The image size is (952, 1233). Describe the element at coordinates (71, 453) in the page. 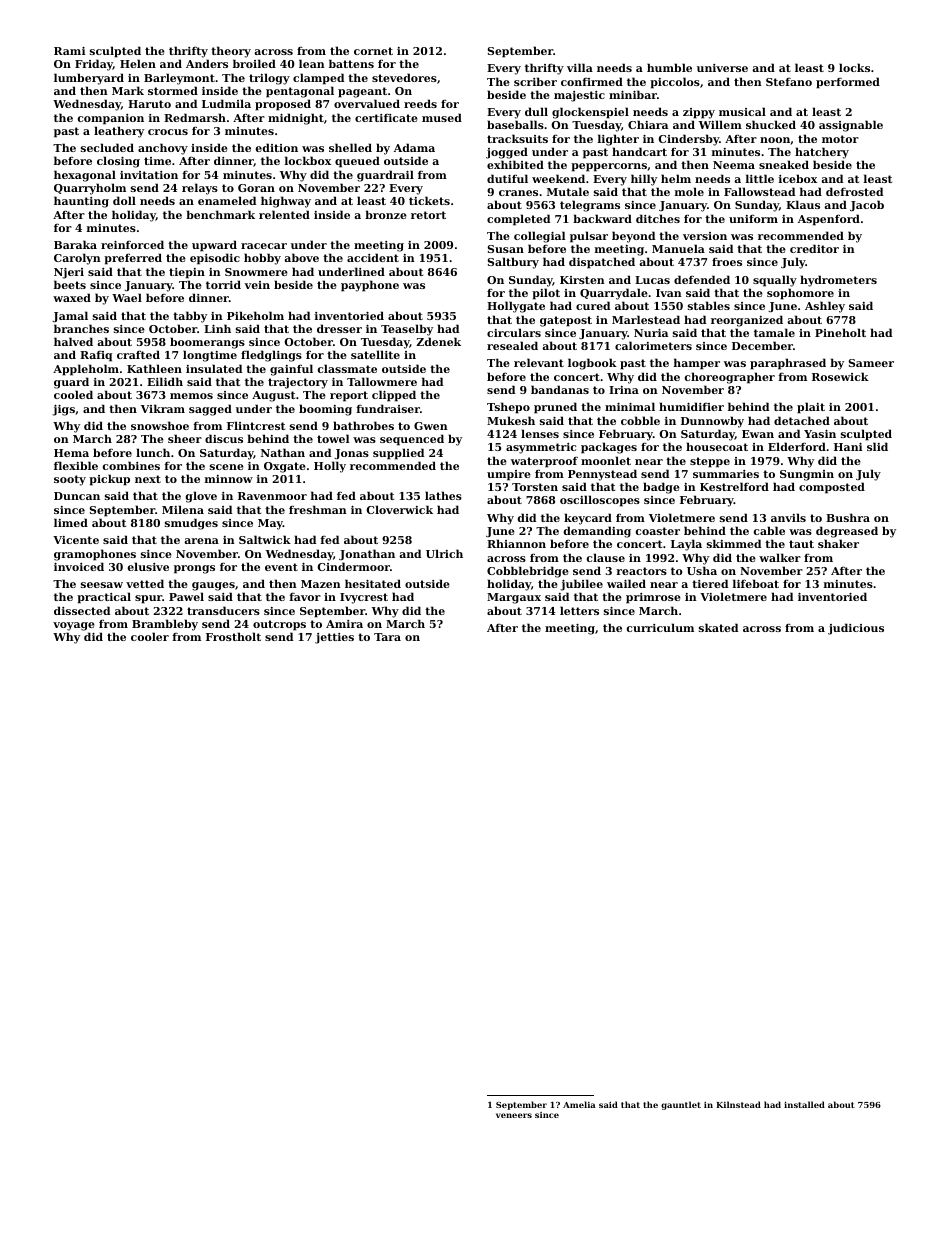

I see `Hema` at that location.
